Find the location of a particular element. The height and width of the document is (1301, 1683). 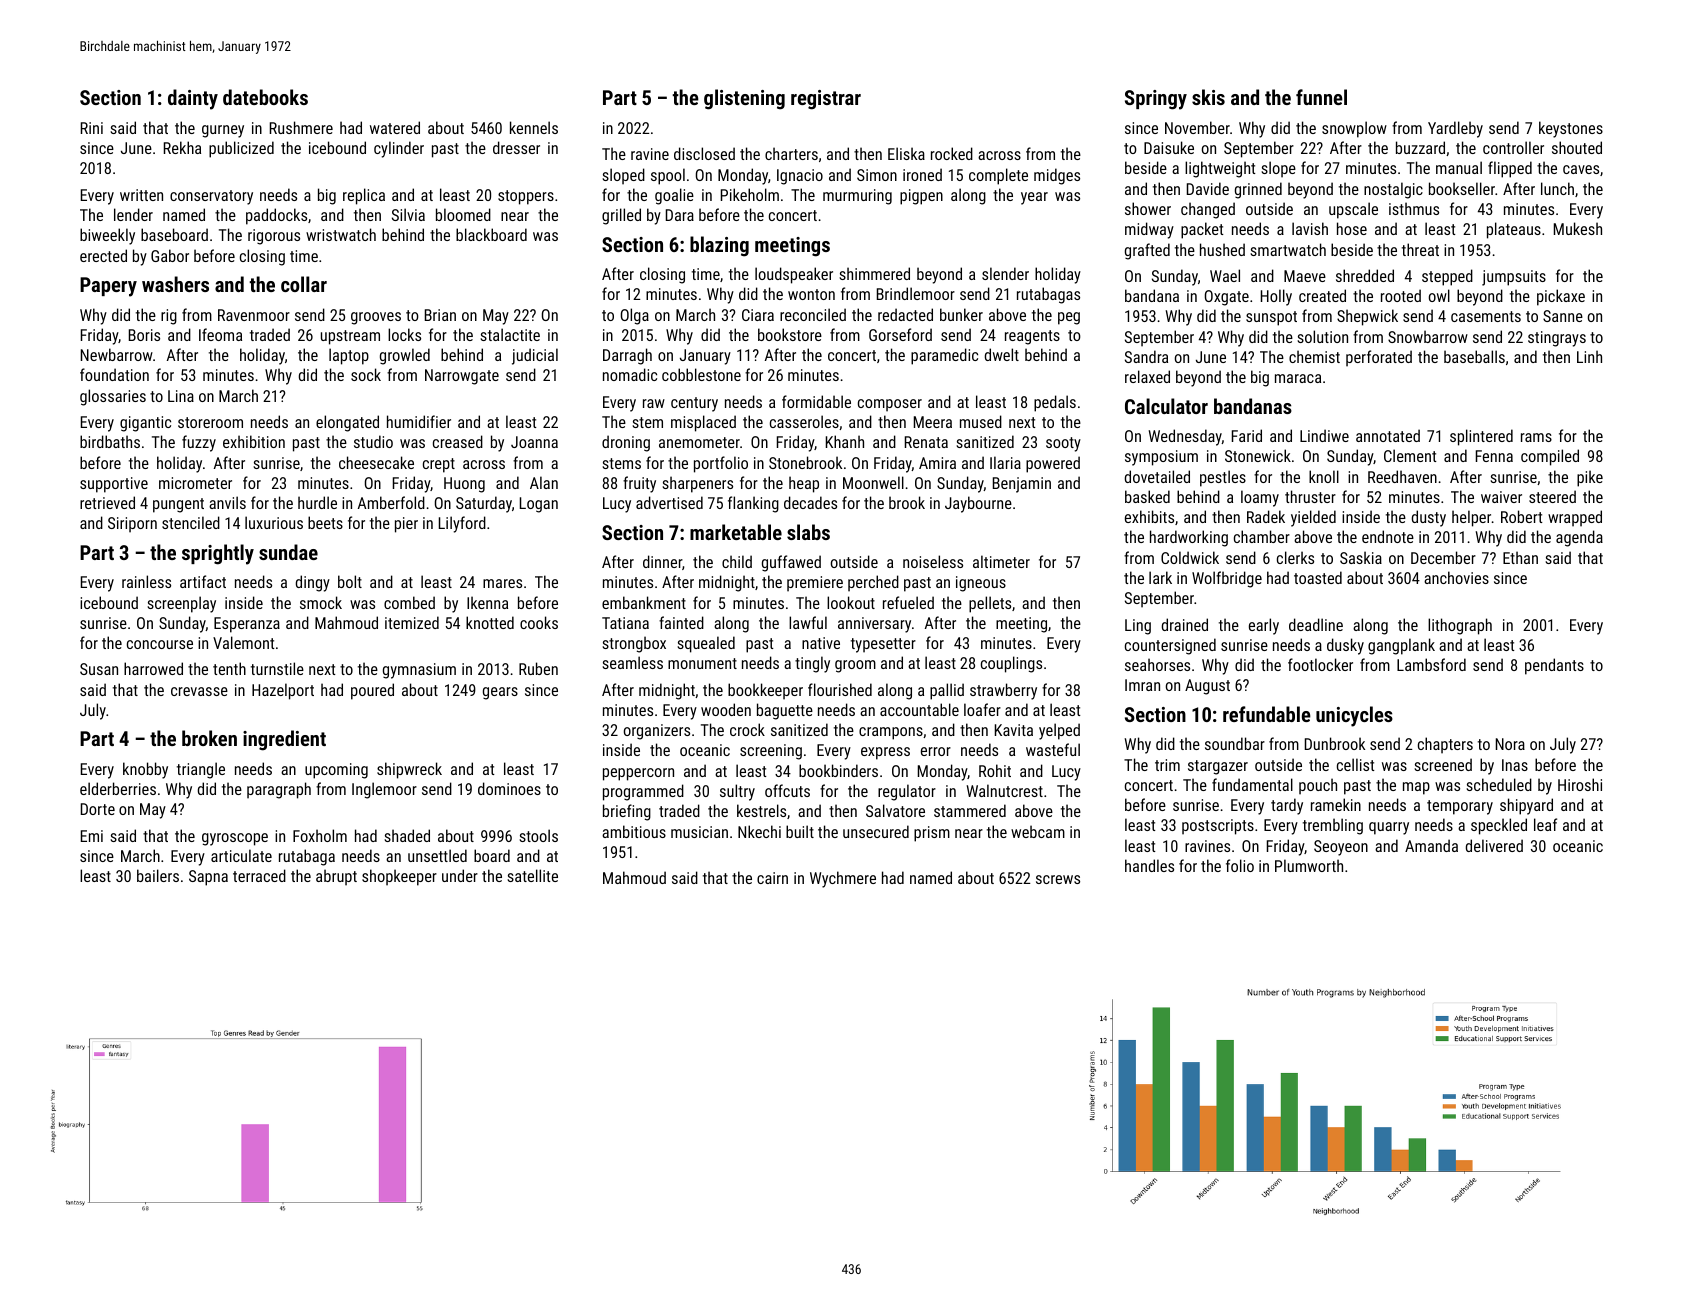

paragraph is located at coordinates (279, 790).
